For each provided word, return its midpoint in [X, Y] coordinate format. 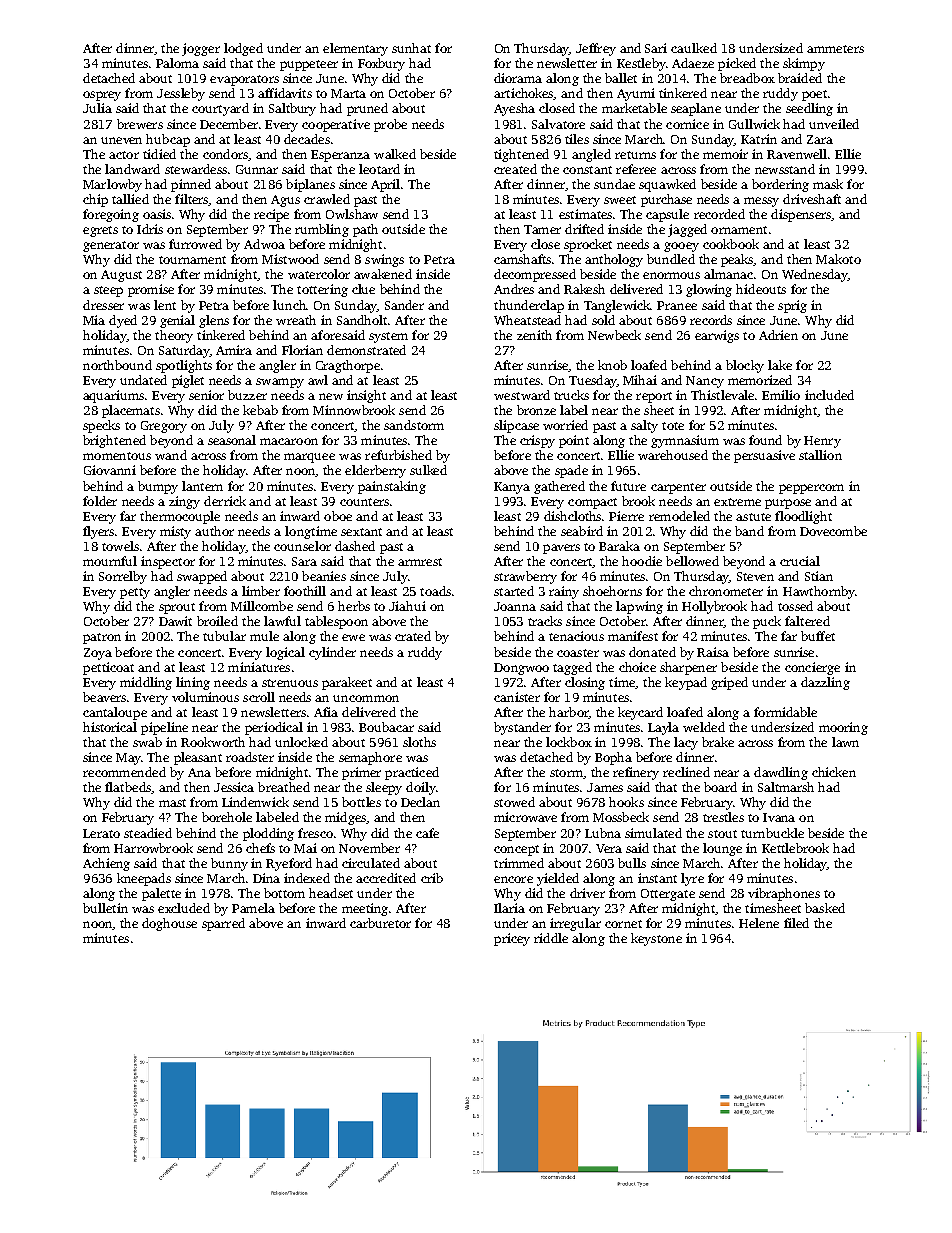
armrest [420, 562]
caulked [694, 48]
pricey [512, 939]
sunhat [411, 48]
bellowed [692, 561]
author [214, 531]
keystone [656, 939]
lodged [243, 49]
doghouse [169, 924]
